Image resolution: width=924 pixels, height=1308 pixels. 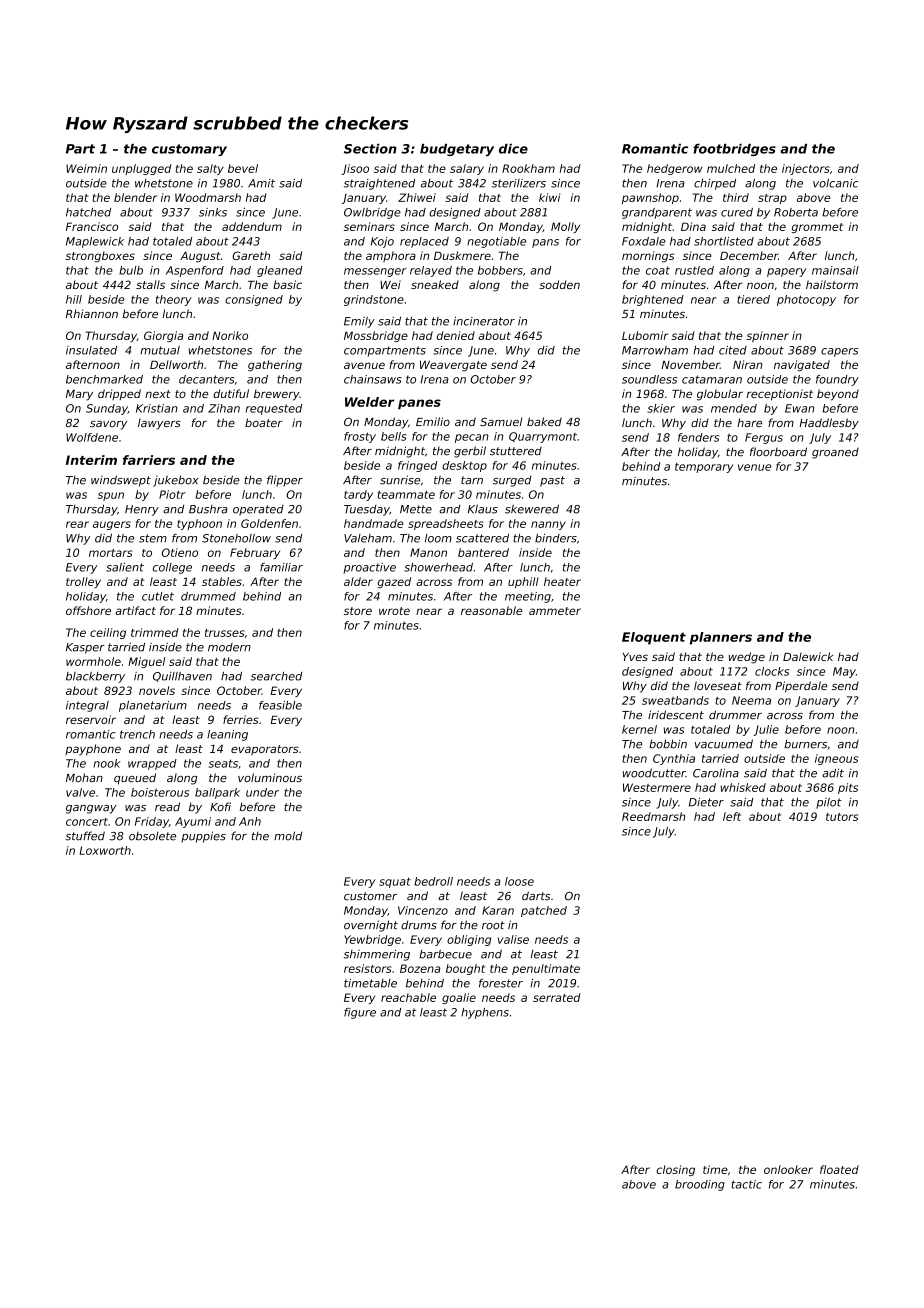 I want to click on figure, so click(x=360, y=1013).
